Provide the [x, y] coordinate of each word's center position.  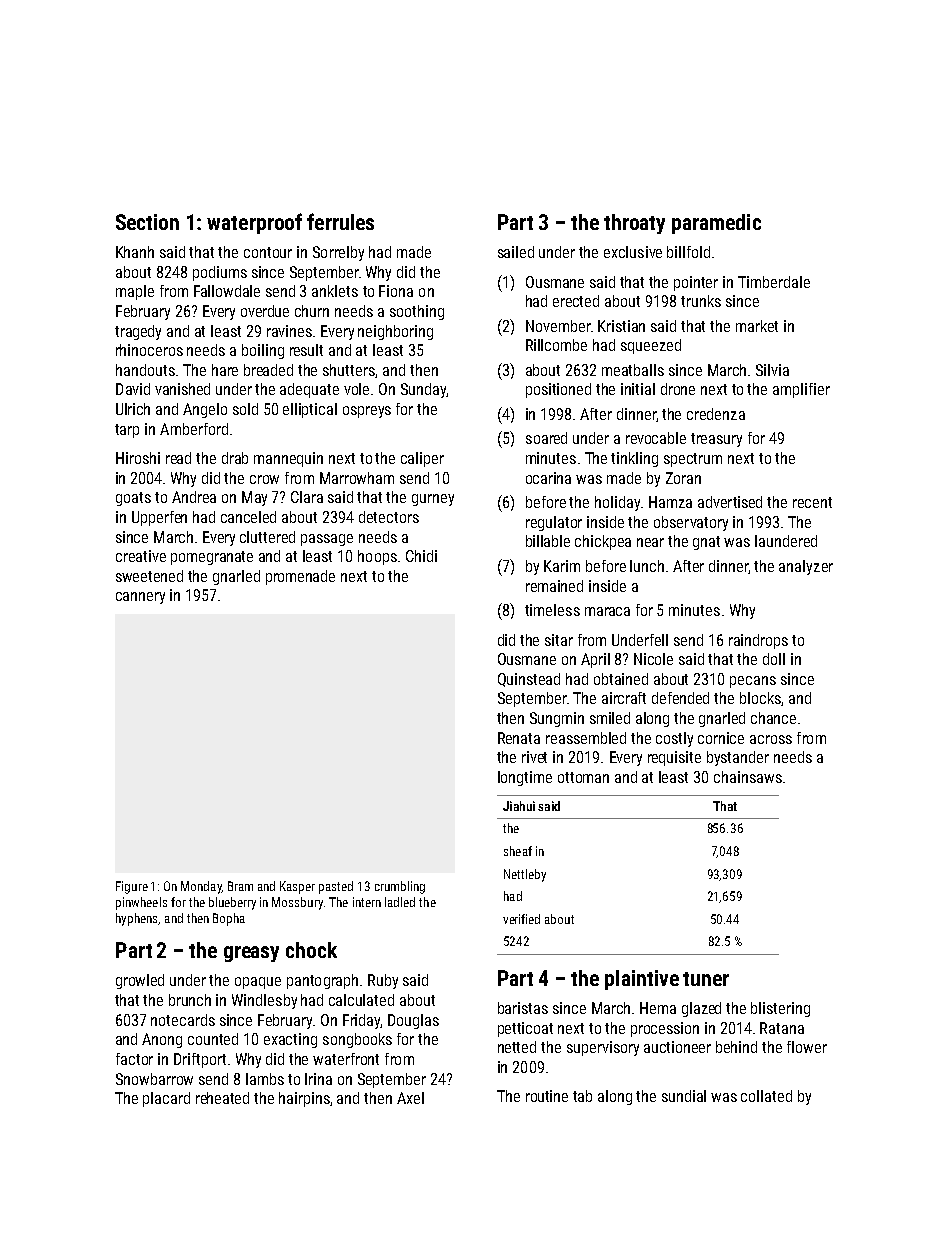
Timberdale [774, 282]
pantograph [322, 981]
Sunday [423, 390]
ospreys [367, 412]
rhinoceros [149, 350]
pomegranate [212, 558]
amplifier [801, 390]
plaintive [642, 980]
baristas [523, 1008]
